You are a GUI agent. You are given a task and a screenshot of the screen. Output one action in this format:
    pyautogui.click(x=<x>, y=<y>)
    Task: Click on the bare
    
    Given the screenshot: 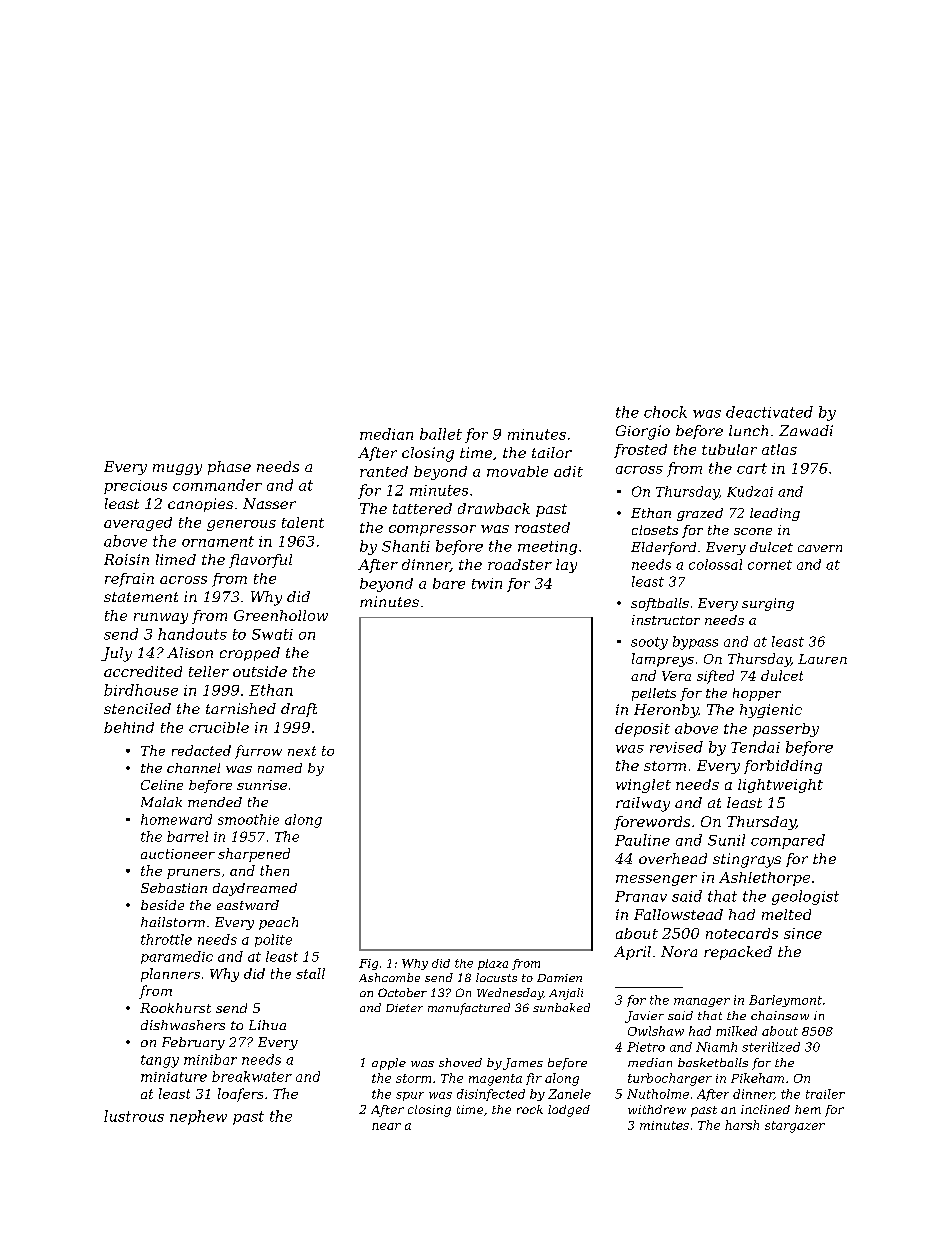 What is the action you would take?
    pyautogui.click(x=449, y=583)
